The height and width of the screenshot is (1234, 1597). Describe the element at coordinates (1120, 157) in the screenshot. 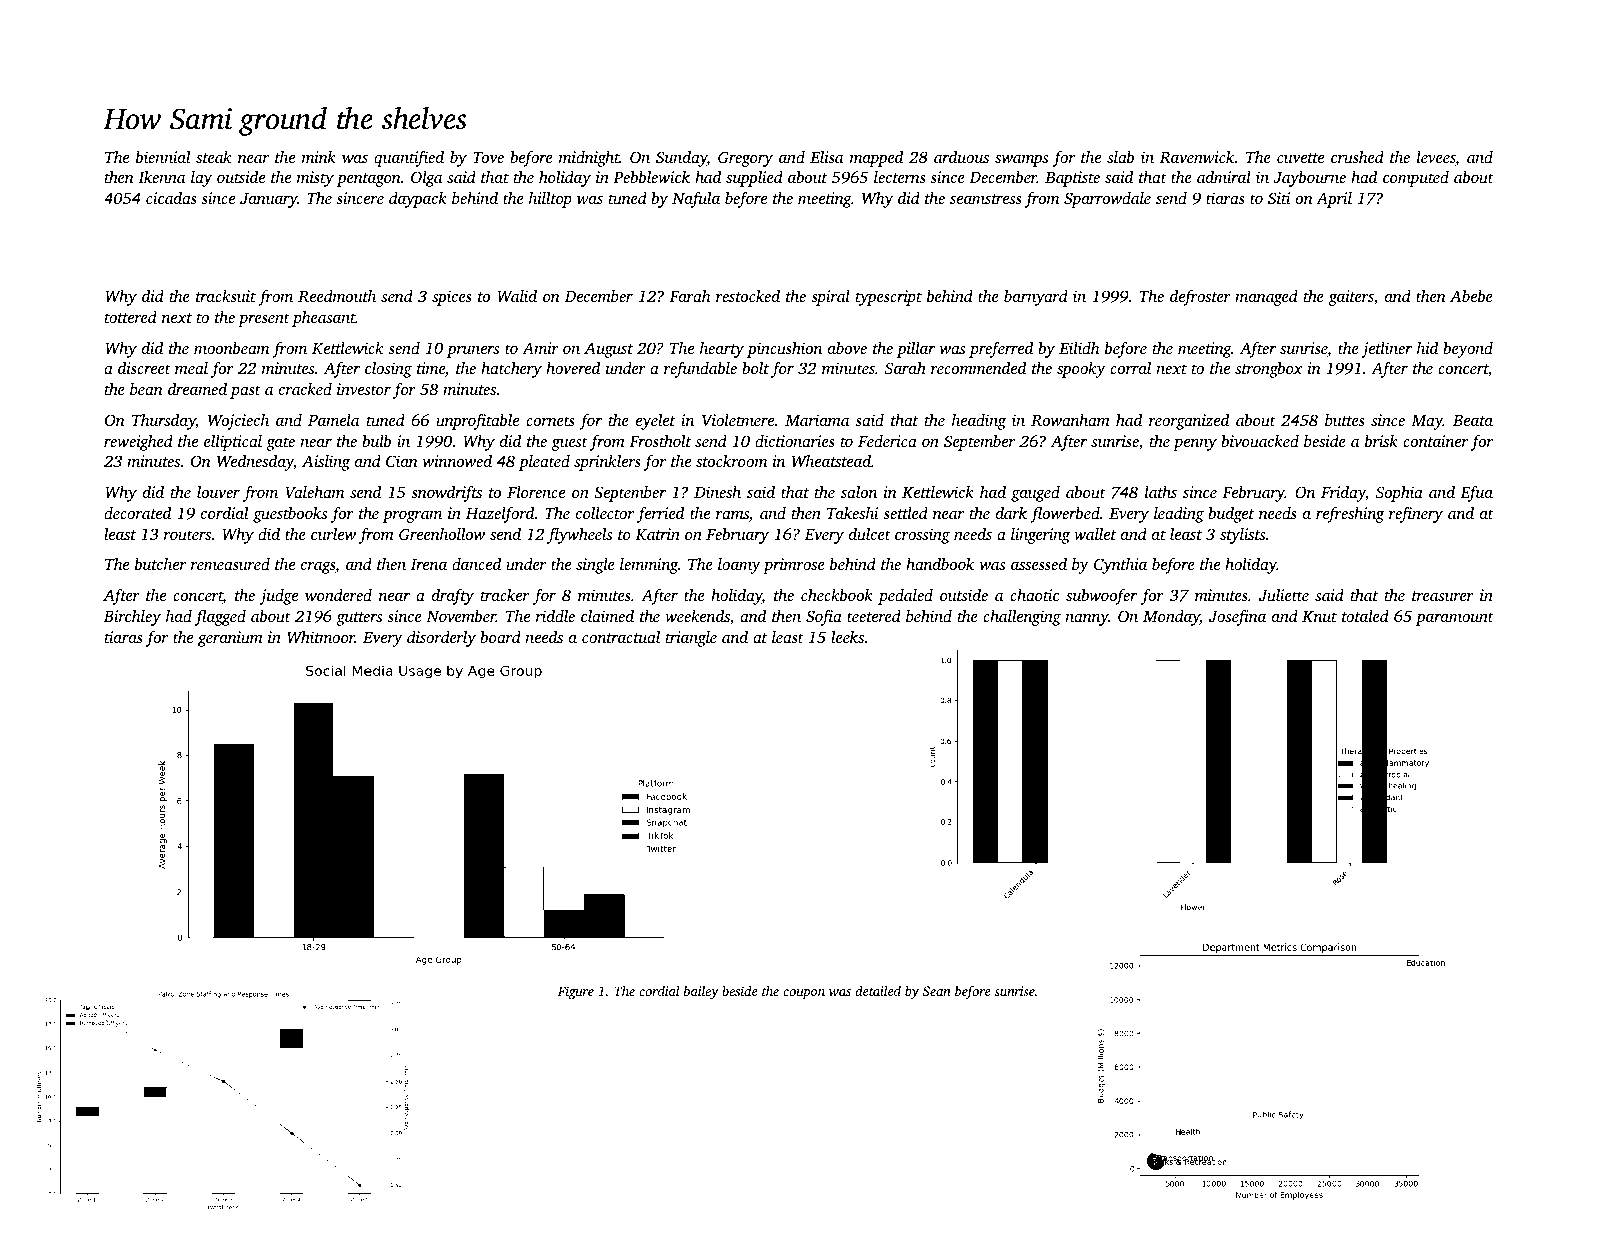

I see `slab` at that location.
